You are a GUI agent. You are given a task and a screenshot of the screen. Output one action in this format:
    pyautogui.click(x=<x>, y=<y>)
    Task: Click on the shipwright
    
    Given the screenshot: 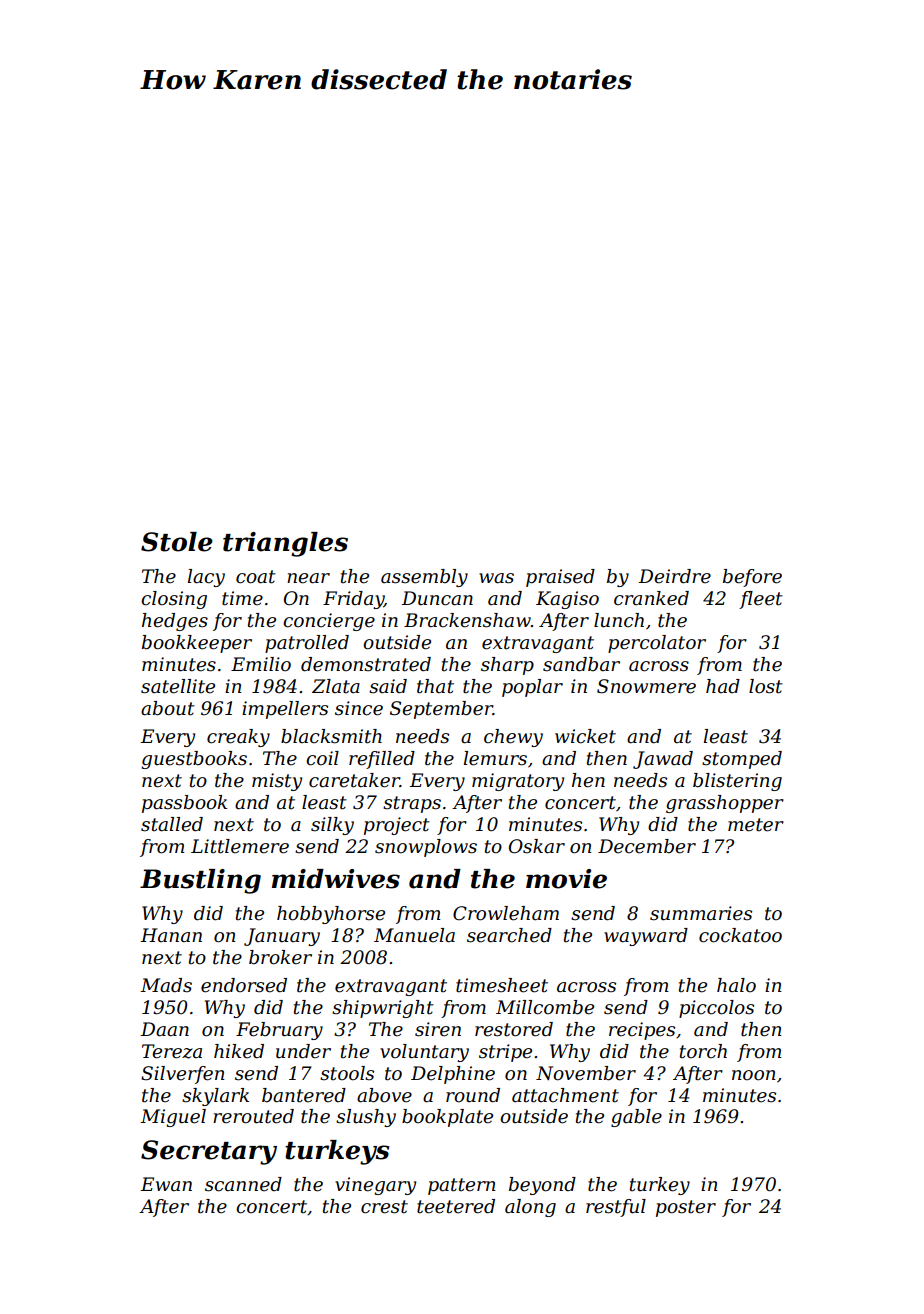 What is the action you would take?
    pyautogui.click(x=383, y=1009)
